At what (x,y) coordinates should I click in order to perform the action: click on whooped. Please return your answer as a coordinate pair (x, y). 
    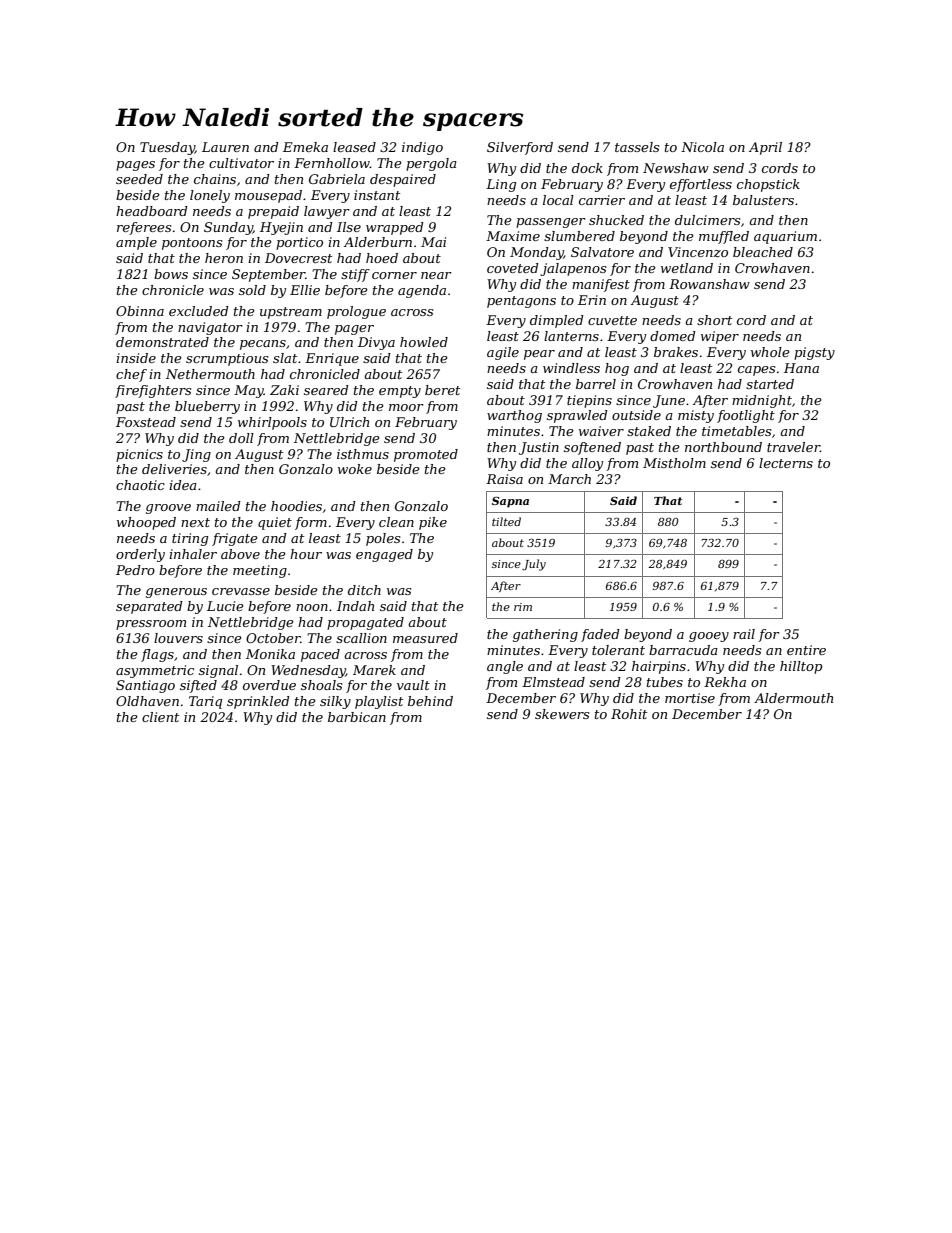
    Looking at the image, I should click on (146, 523).
